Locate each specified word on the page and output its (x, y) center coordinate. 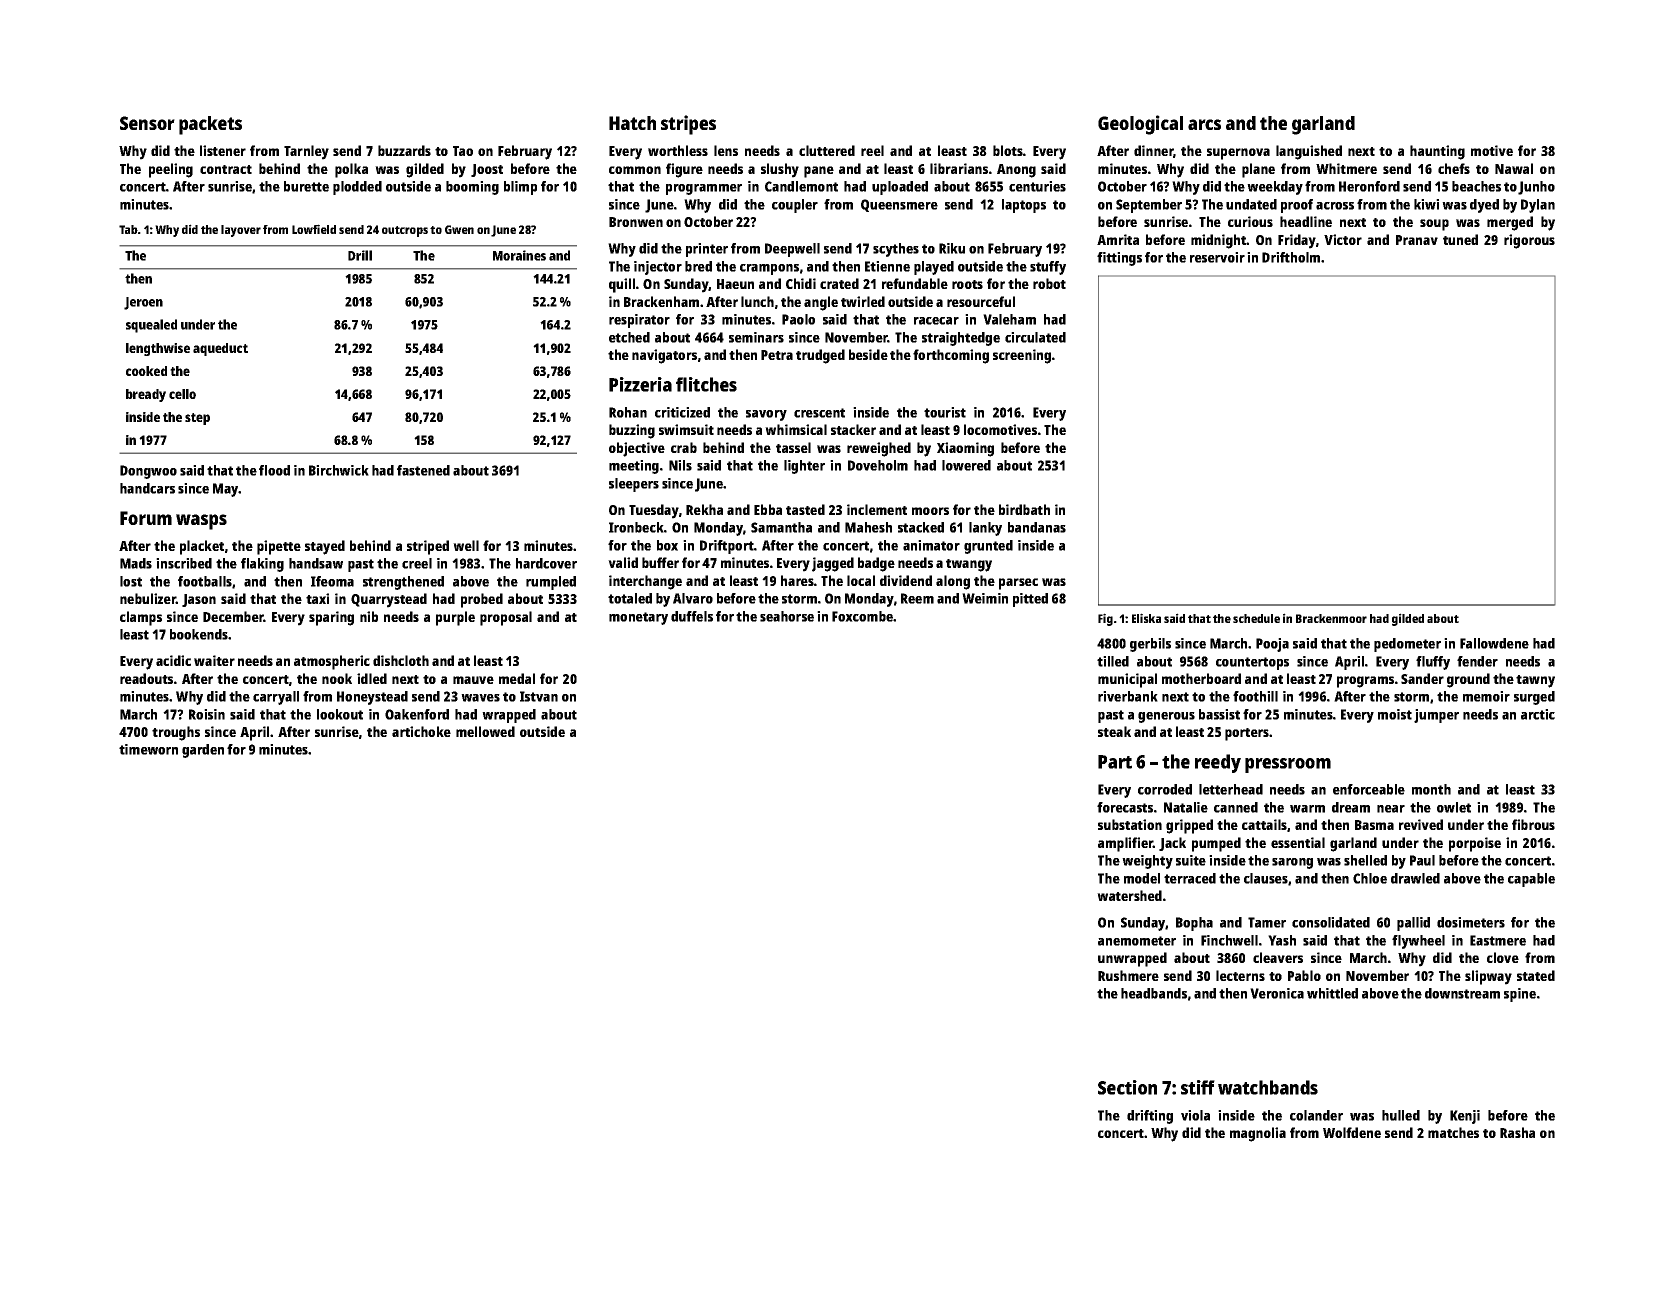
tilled (1113, 661)
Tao (463, 151)
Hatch (632, 123)
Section (1127, 1087)
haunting (1437, 152)
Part (1115, 762)
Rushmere (1128, 975)
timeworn (148, 749)
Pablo (1304, 975)
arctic (1538, 714)
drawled (1415, 878)
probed (482, 600)
